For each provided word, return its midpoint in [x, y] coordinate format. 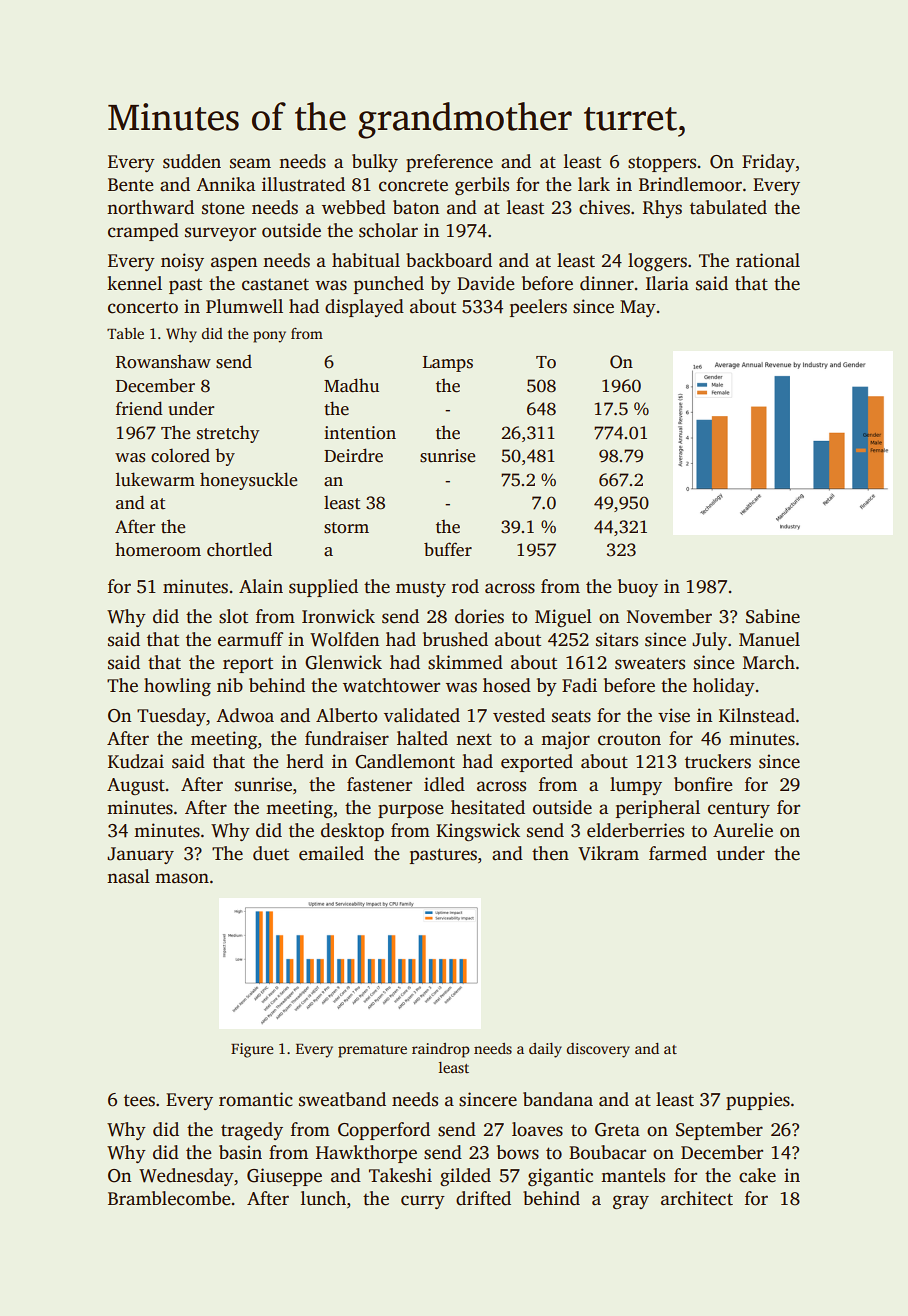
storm [346, 528]
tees [139, 1100]
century [739, 810]
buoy [638, 588]
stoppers [662, 164]
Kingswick [478, 832]
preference [449, 163]
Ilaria [667, 283]
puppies [758, 1101]
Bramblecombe [169, 1198]
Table [125, 333]
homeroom [158, 550]
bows [518, 1152]
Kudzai [136, 761]
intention [360, 433]
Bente [131, 185]
